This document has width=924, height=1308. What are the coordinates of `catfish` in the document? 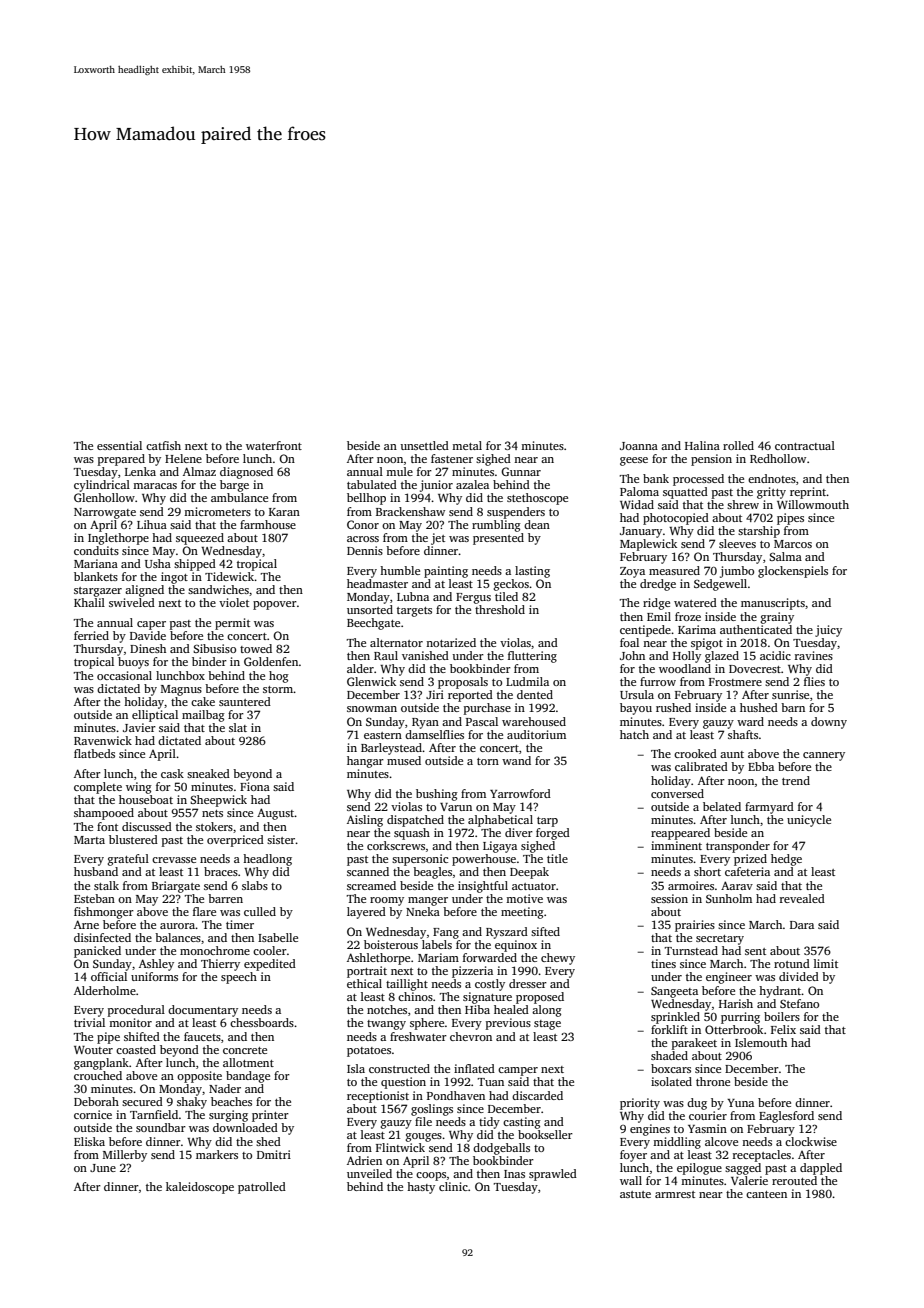 It's located at (163, 445).
